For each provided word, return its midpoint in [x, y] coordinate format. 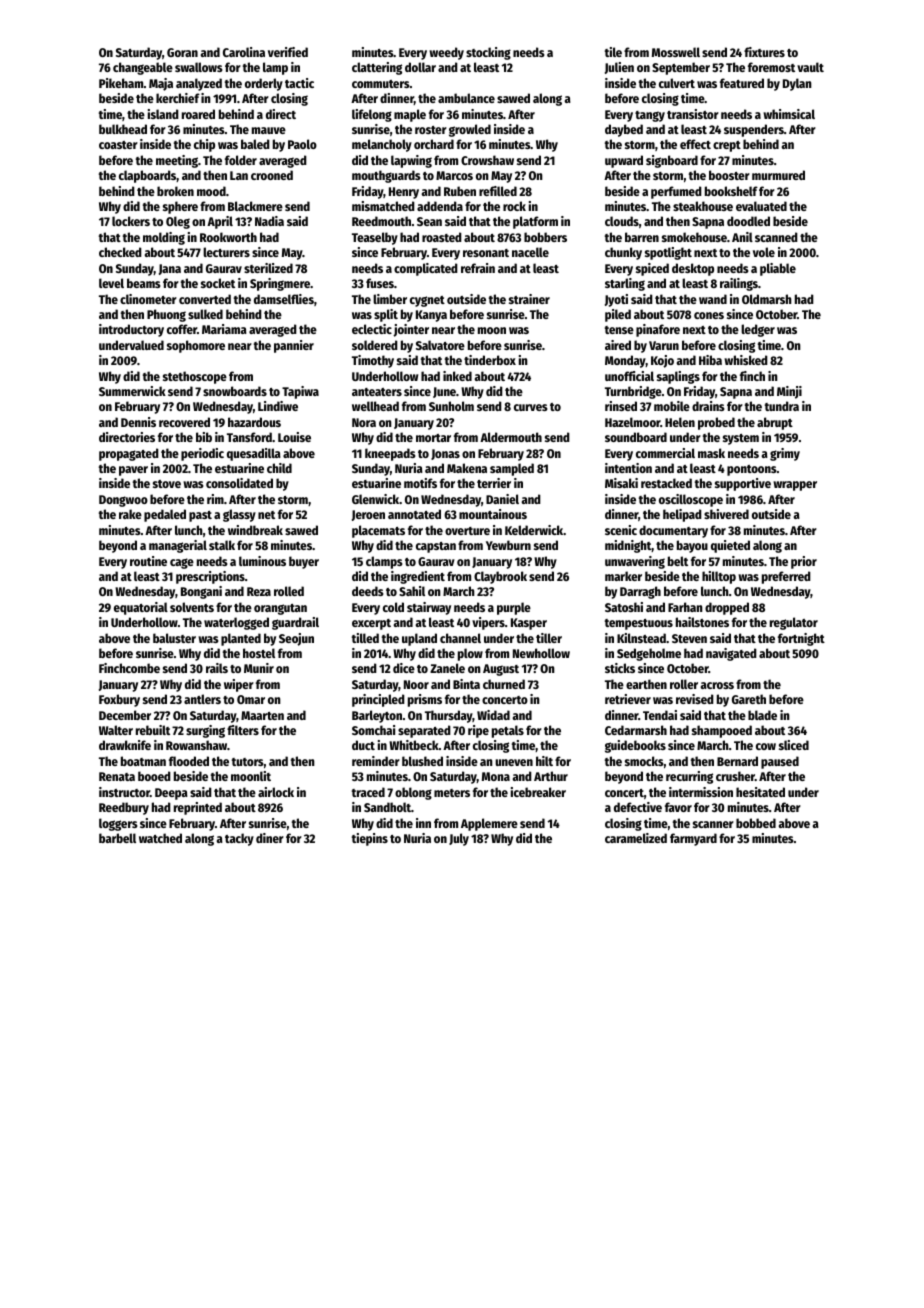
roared [198, 114]
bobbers [545, 237]
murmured [778, 175]
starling [625, 284]
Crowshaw [487, 160]
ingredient [418, 577]
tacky [239, 839]
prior [804, 562]
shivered [726, 514]
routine [148, 561]
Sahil [412, 591]
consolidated [239, 483]
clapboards [148, 176]
